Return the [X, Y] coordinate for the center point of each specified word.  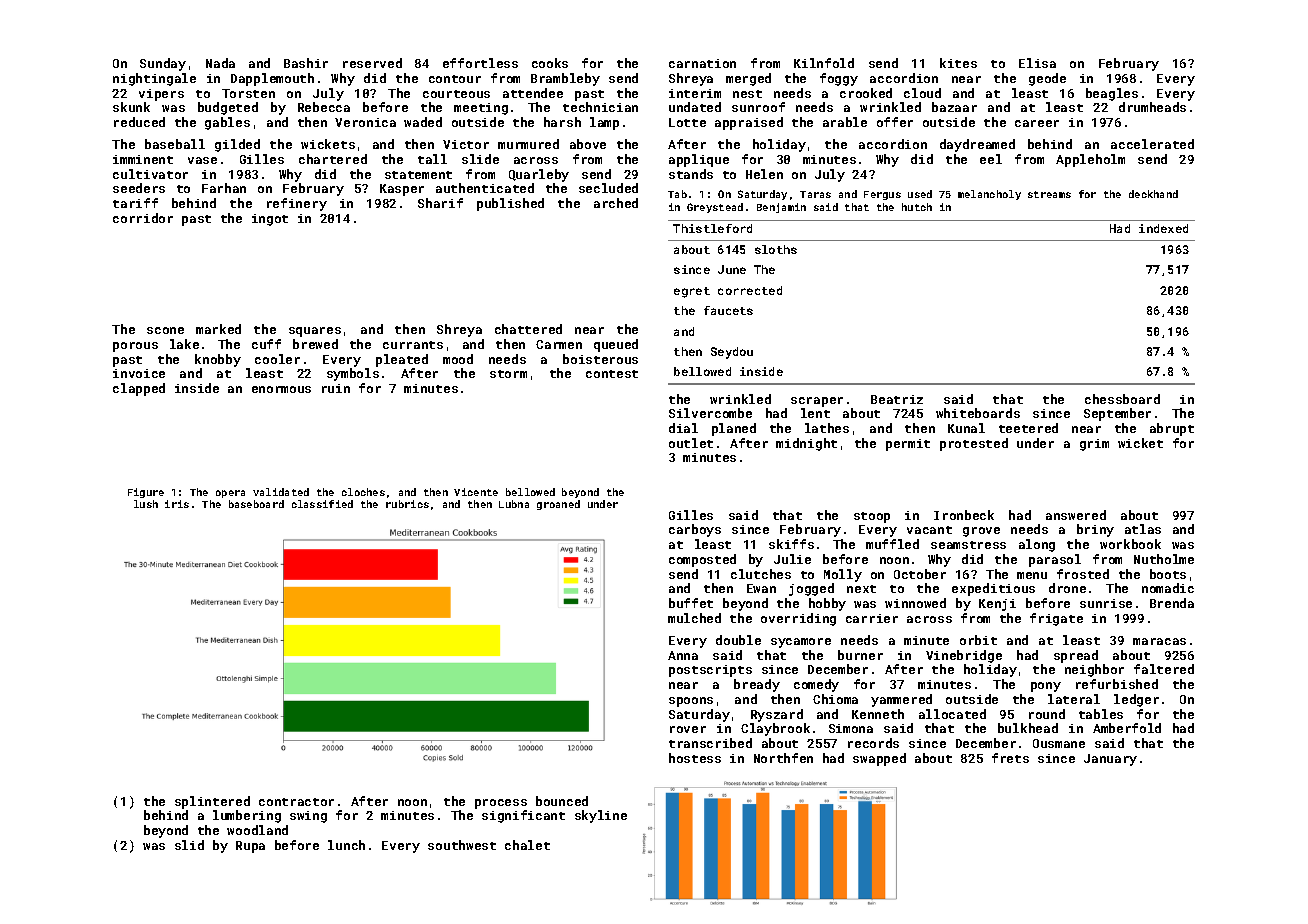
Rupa [250, 847]
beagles [1112, 94]
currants [413, 345]
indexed [1163, 228]
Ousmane [1059, 743]
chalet [527, 845]
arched [616, 203]
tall [432, 159]
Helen [764, 174]
